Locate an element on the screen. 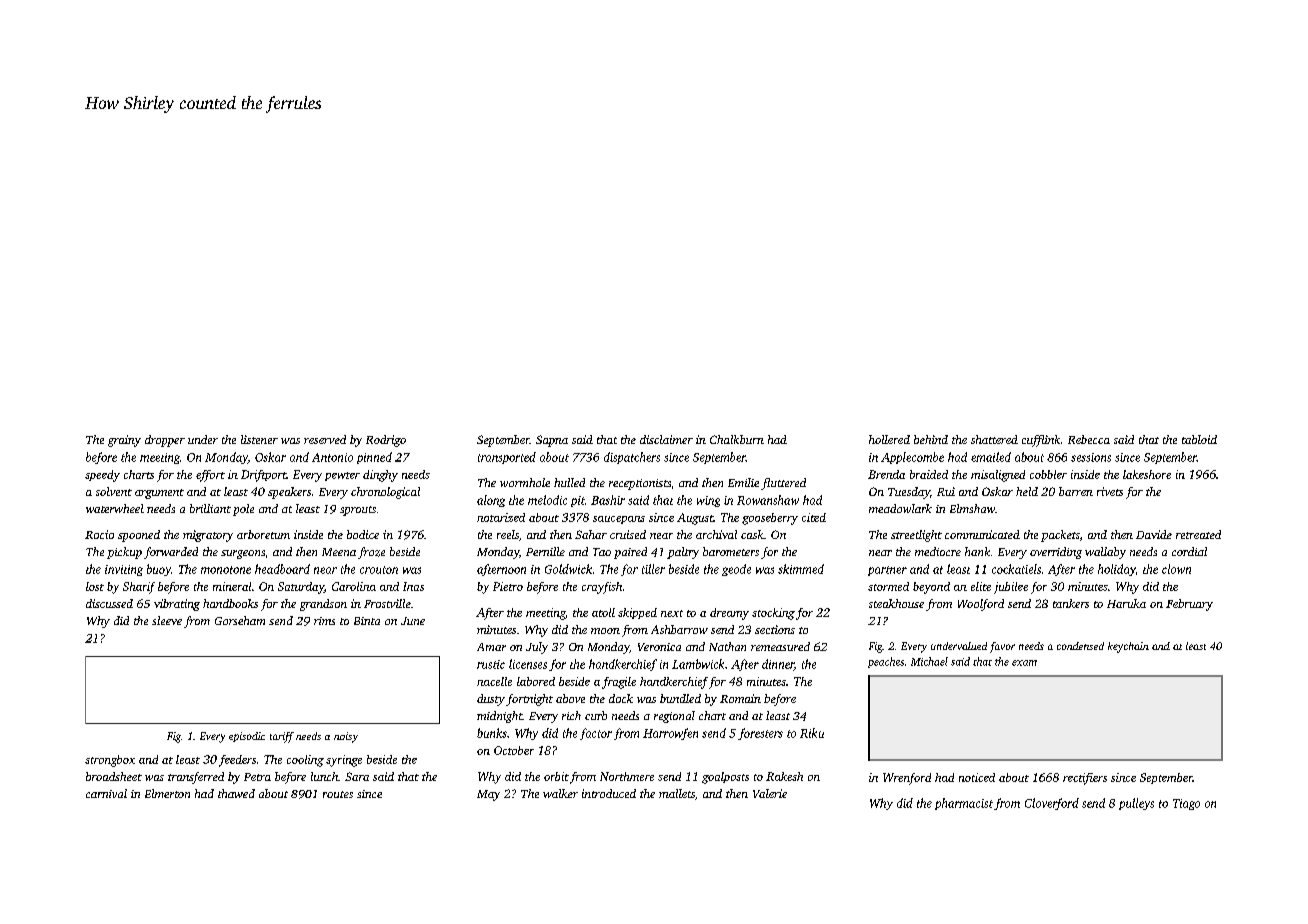 The height and width of the screenshot is (924, 1308). thawed is located at coordinates (236, 793).
